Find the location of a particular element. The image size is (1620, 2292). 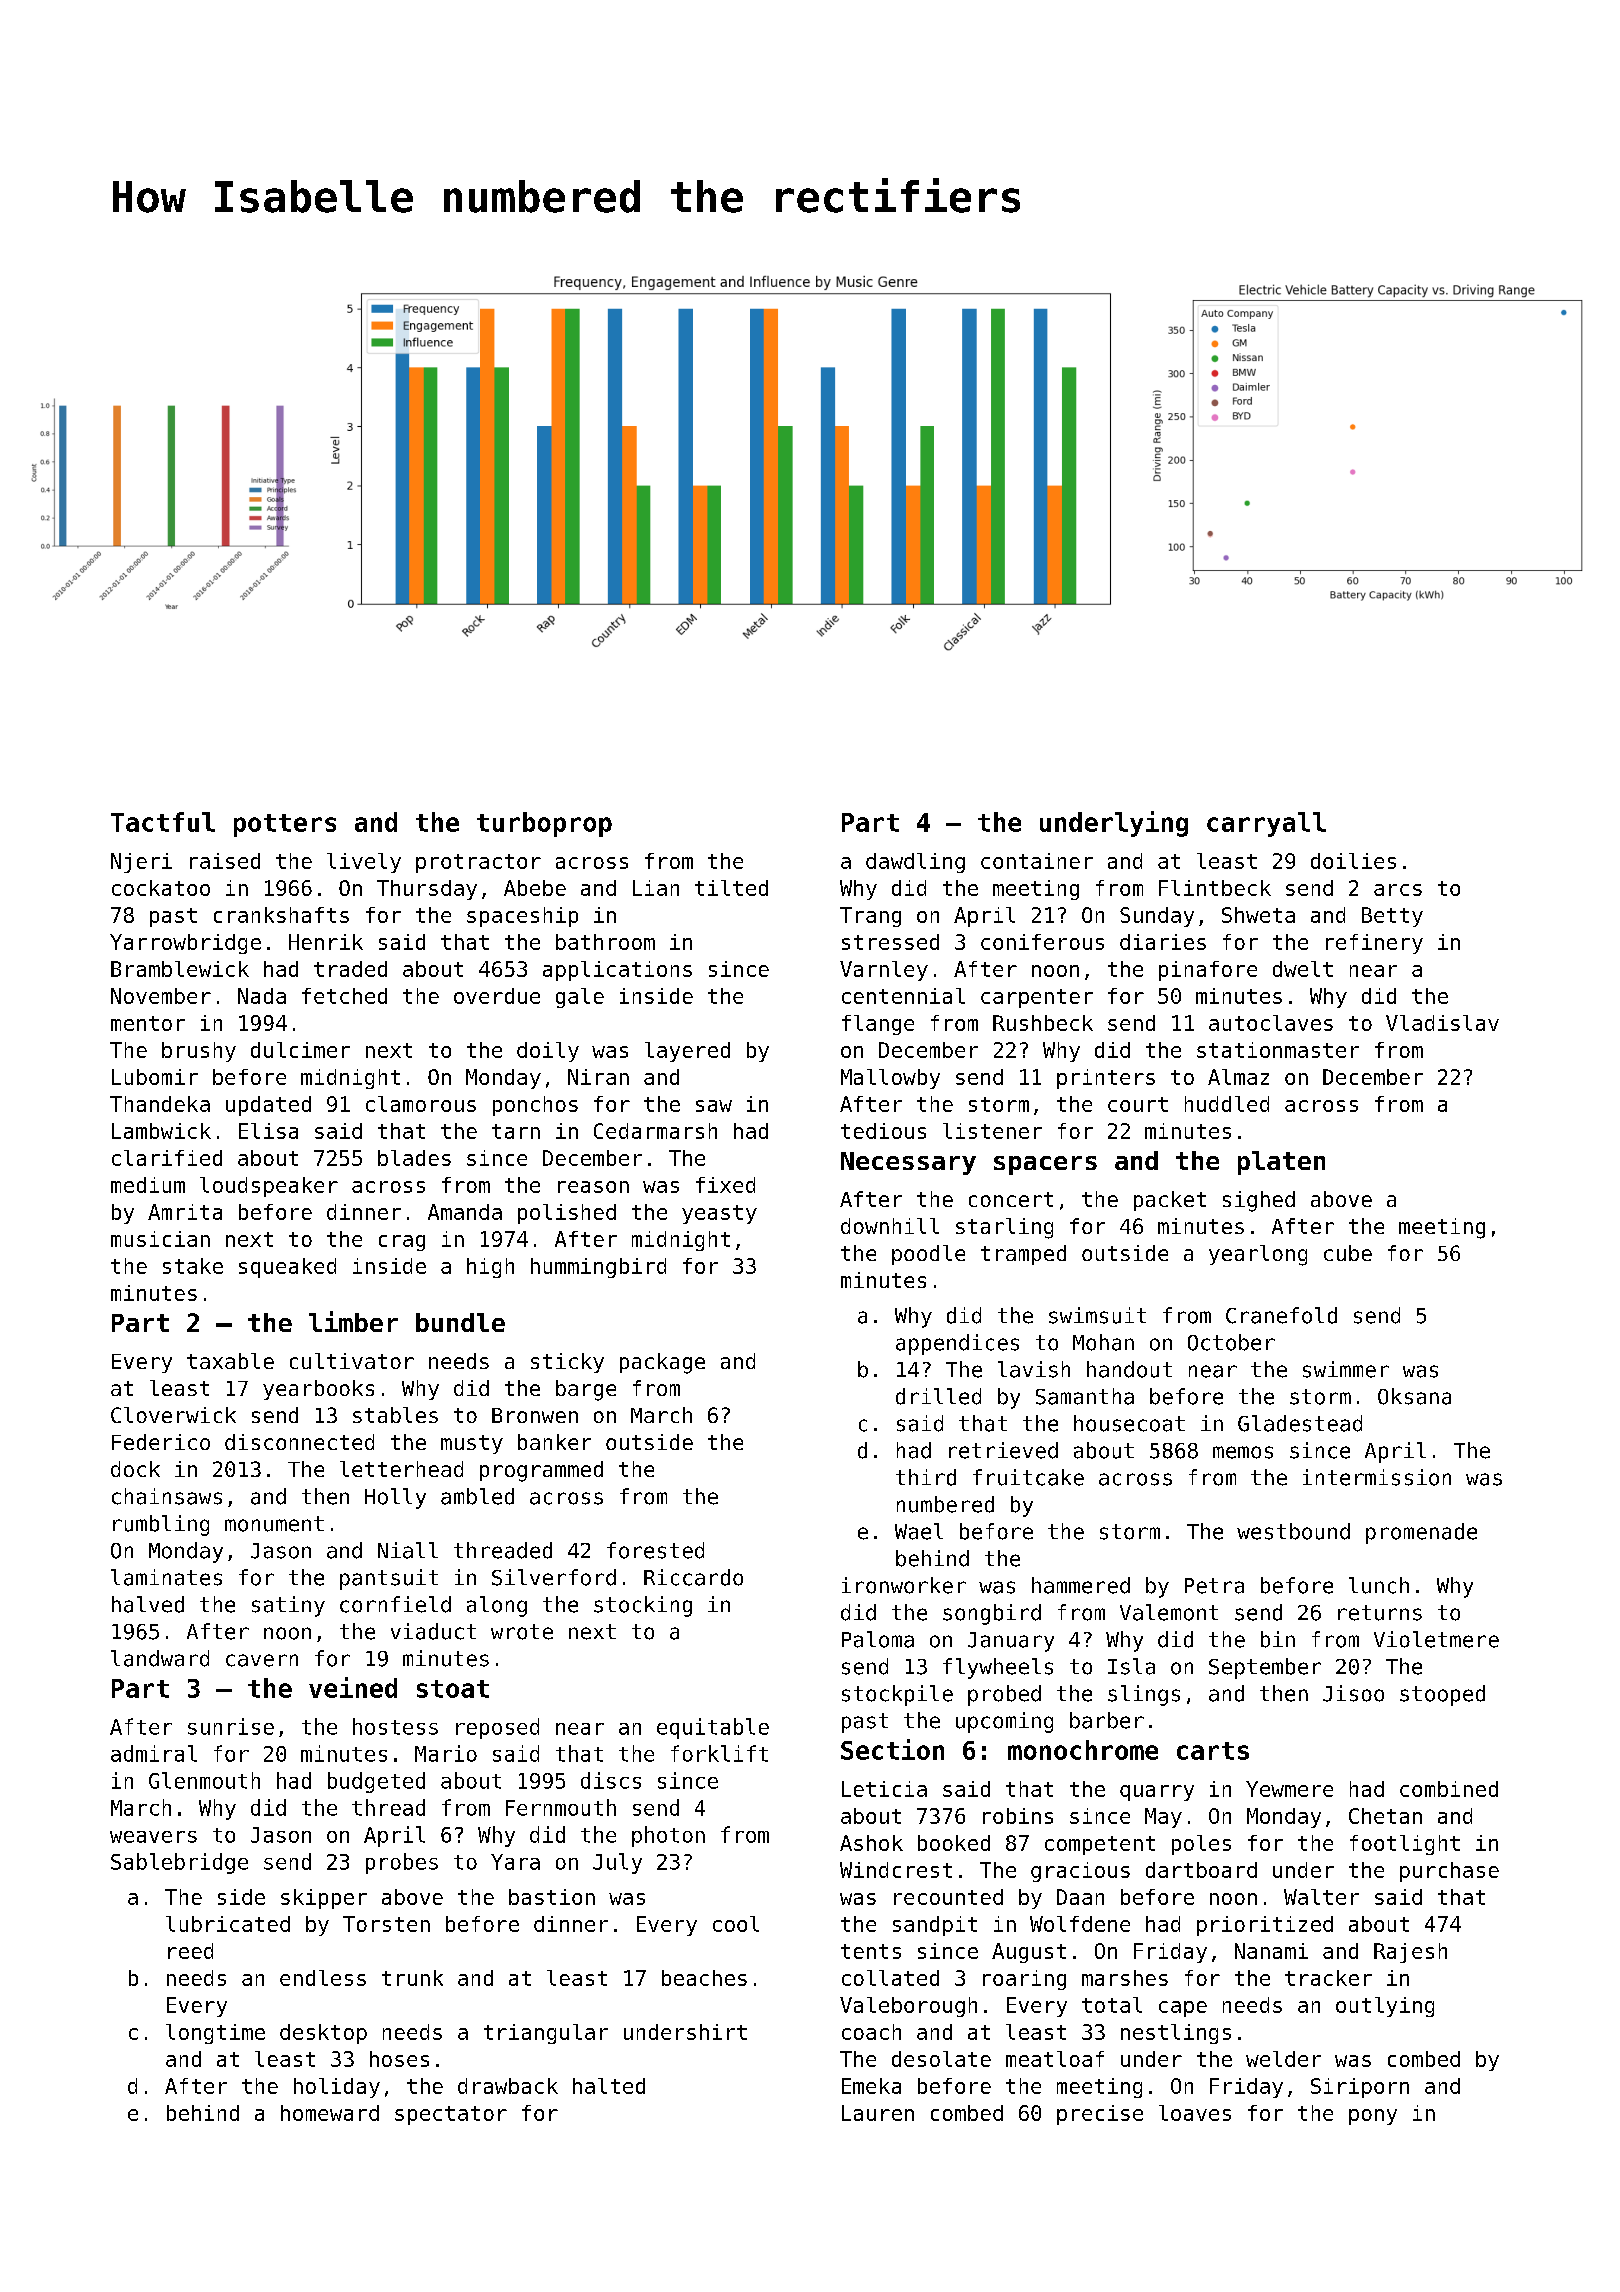

tracker is located at coordinates (1328, 1978).
